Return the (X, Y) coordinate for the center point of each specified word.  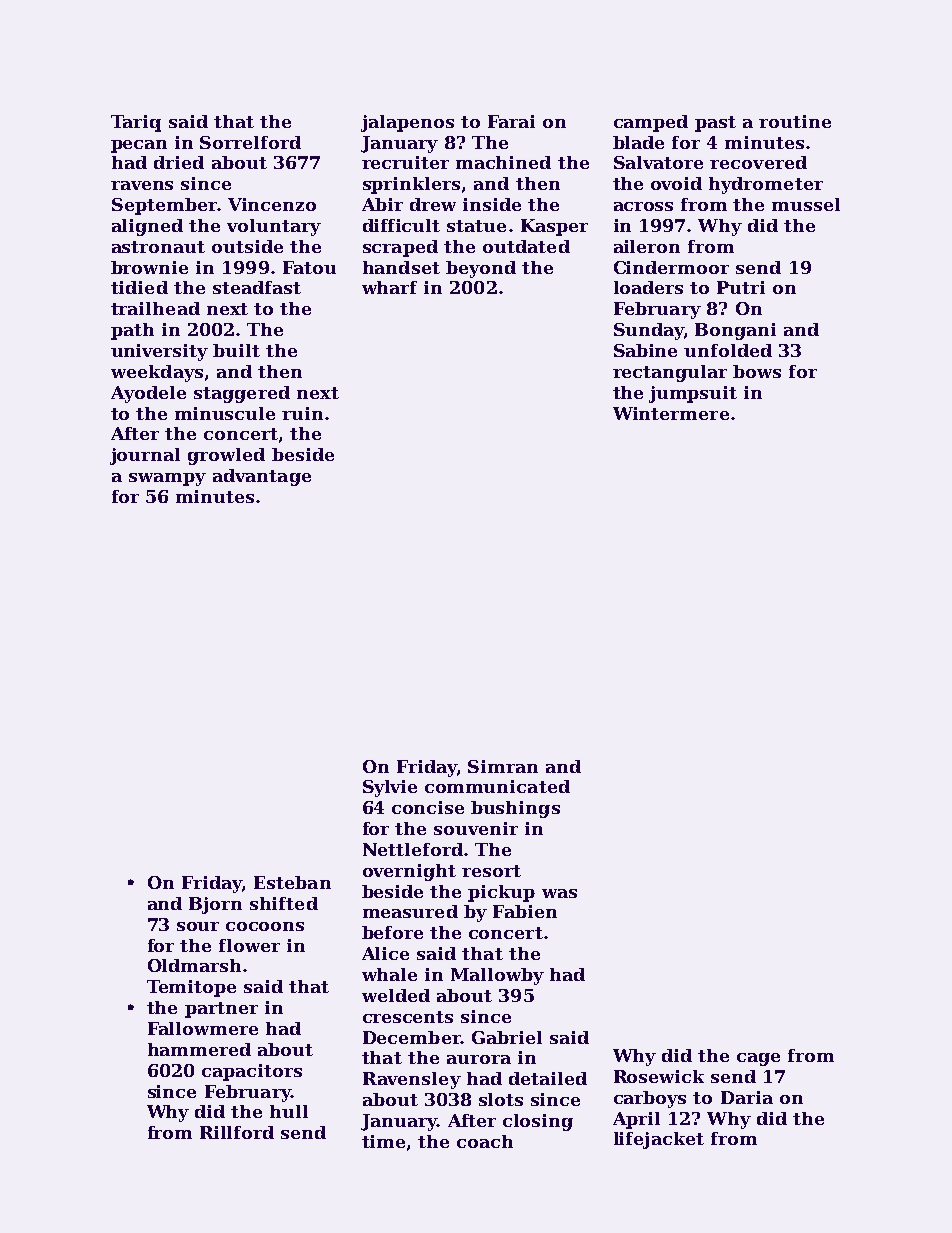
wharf (389, 287)
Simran (503, 766)
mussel (806, 204)
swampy (167, 479)
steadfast (257, 287)
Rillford (237, 1132)
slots (501, 1099)
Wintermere (671, 413)
